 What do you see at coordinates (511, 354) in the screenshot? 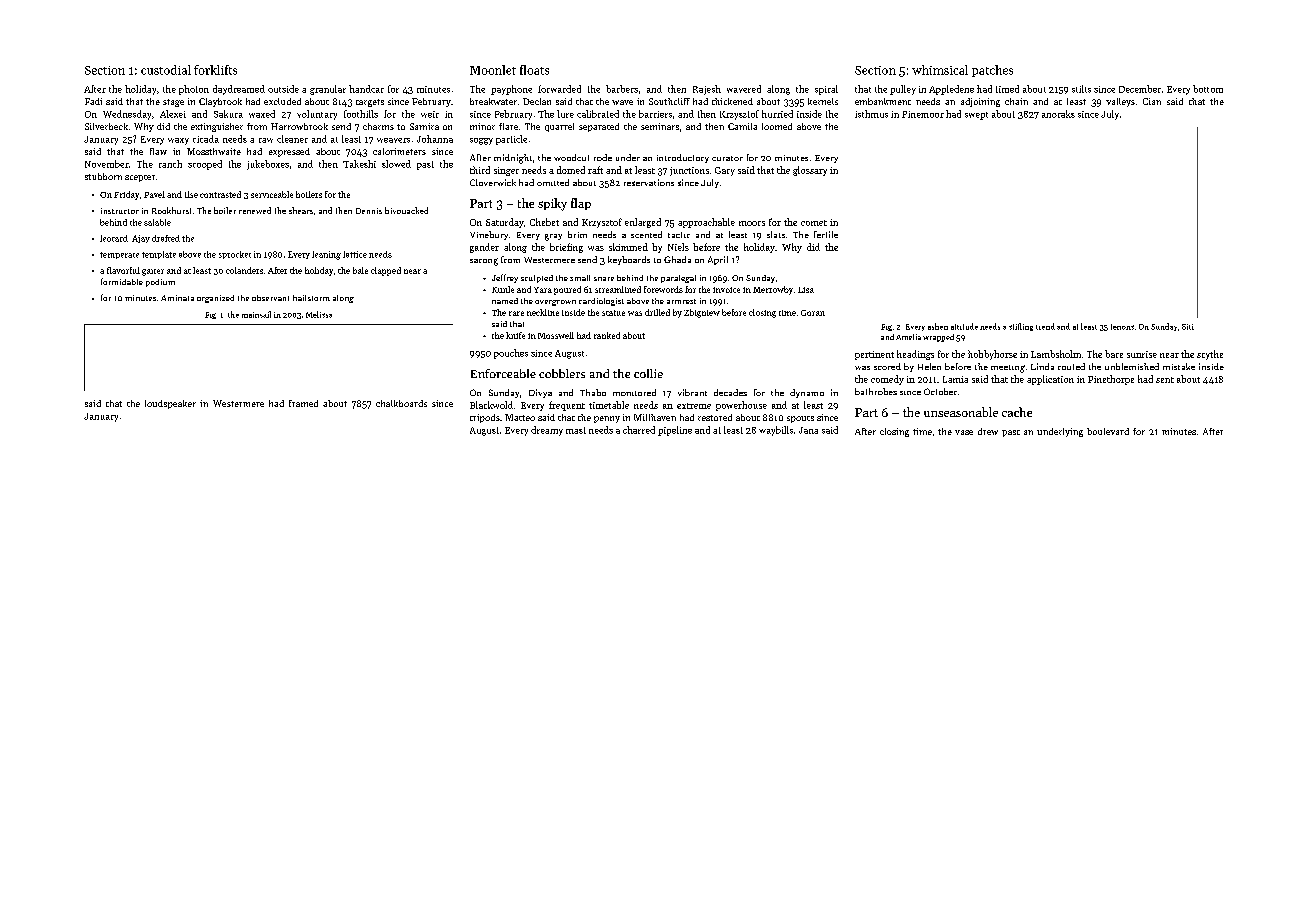
I see `pouches` at bounding box center [511, 354].
